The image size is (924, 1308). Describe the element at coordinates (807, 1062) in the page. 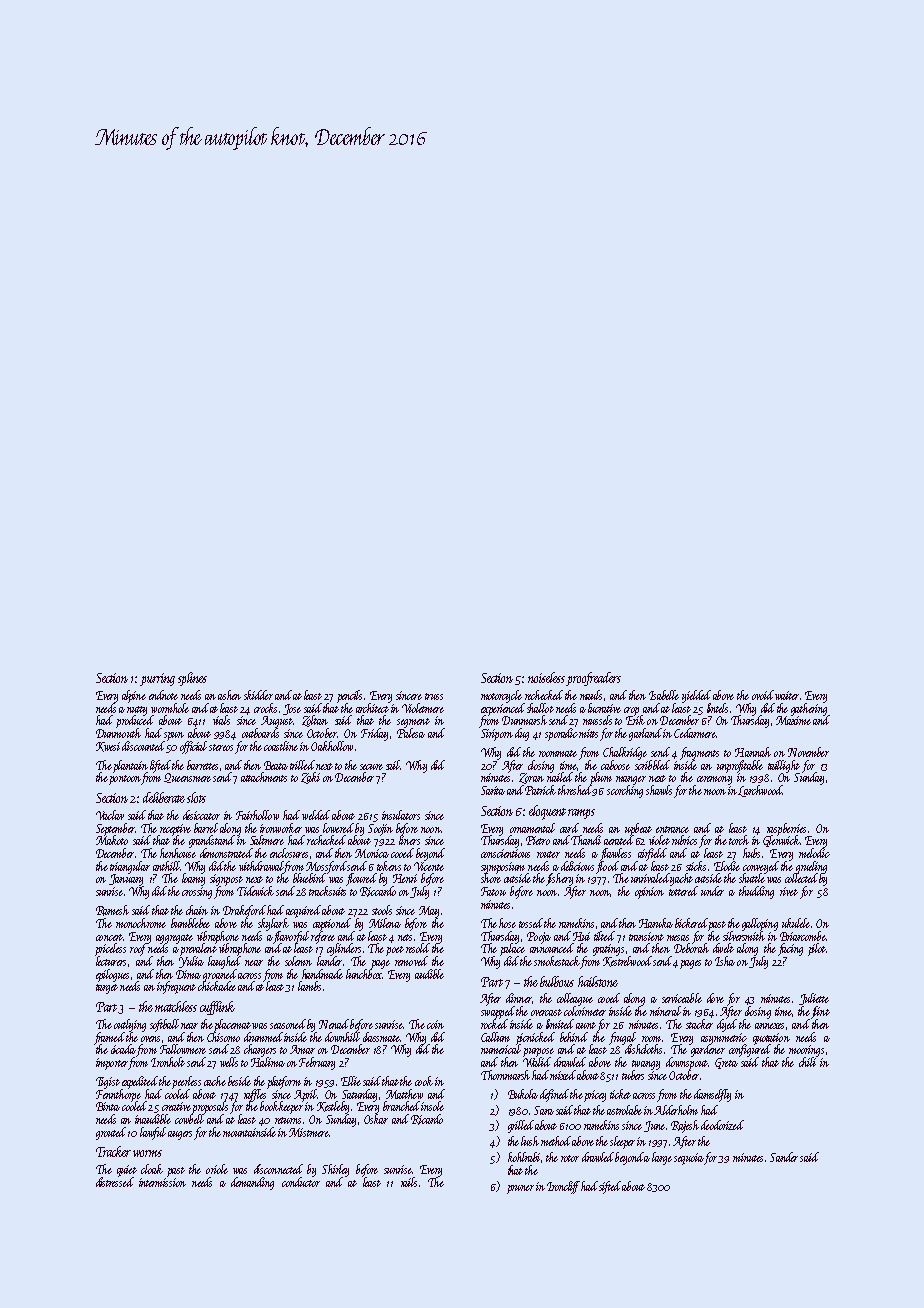

I see `chili` at that location.
